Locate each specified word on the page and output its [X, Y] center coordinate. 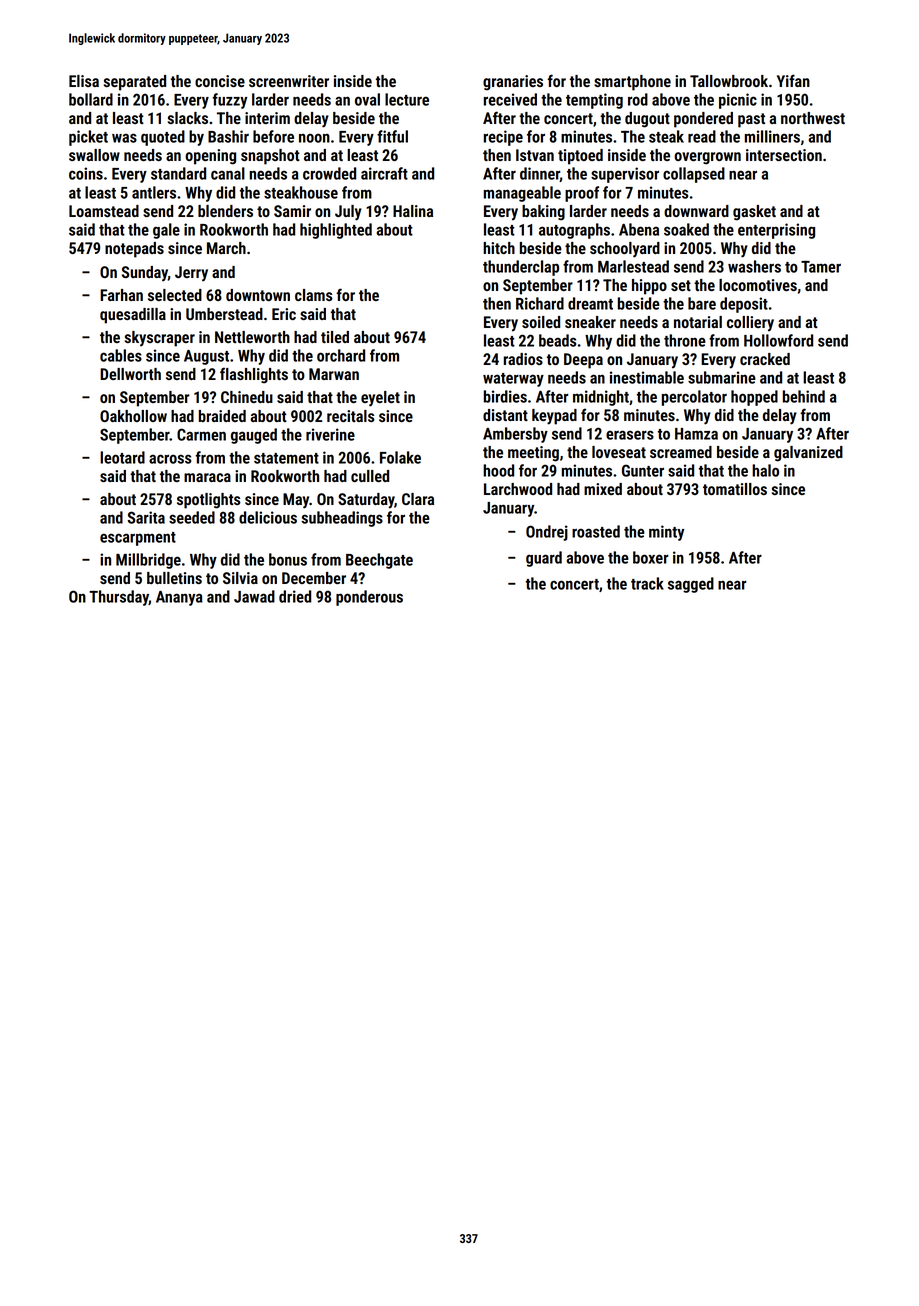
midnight [601, 398]
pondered [703, 120]
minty [666, 533]
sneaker [590, 322]
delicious [268, 517]
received [510, 99]
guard [544, 559]
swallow [94, 155]
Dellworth [130, 374]
